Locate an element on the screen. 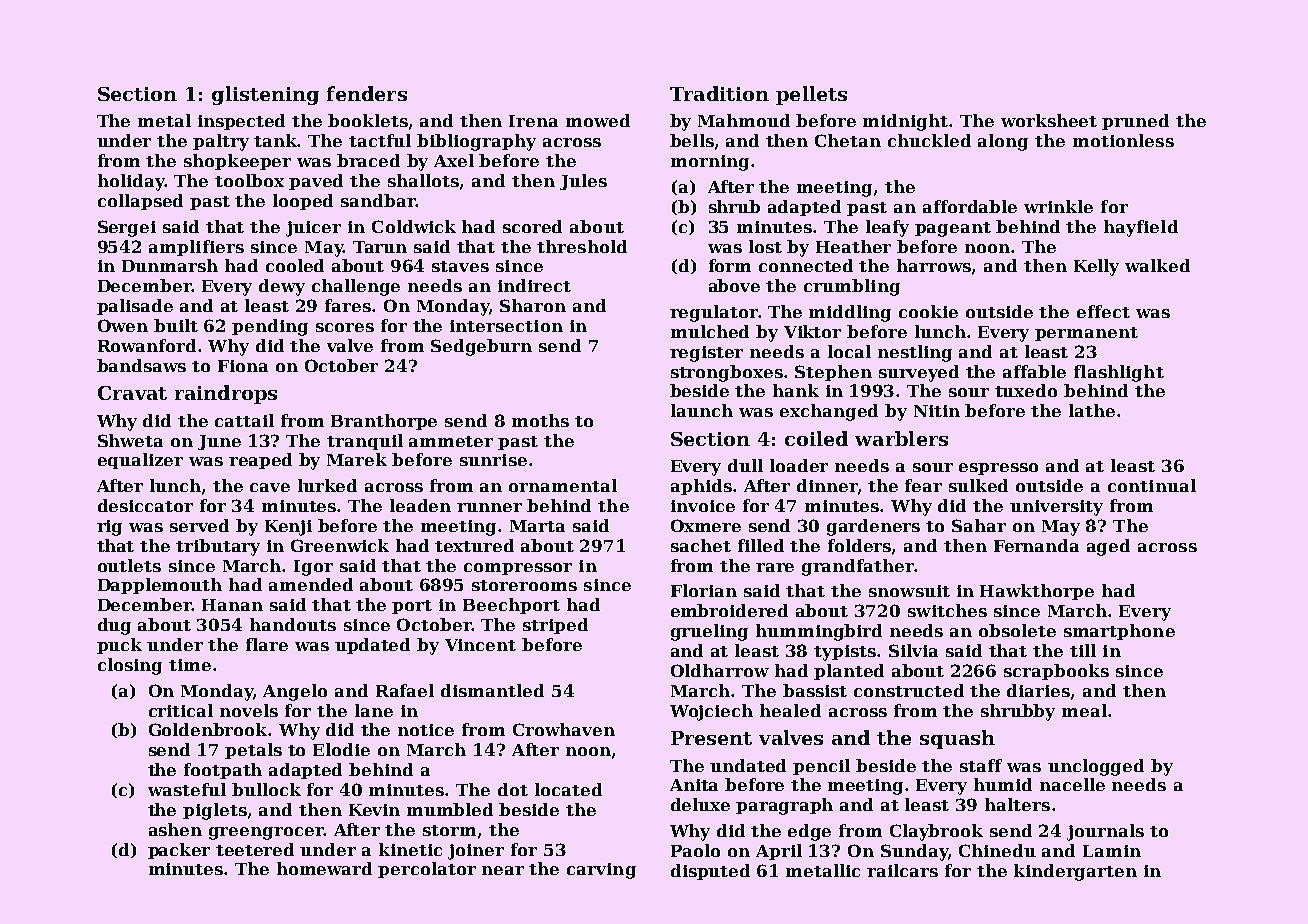  tributary is located at coordinates (218, 547).
